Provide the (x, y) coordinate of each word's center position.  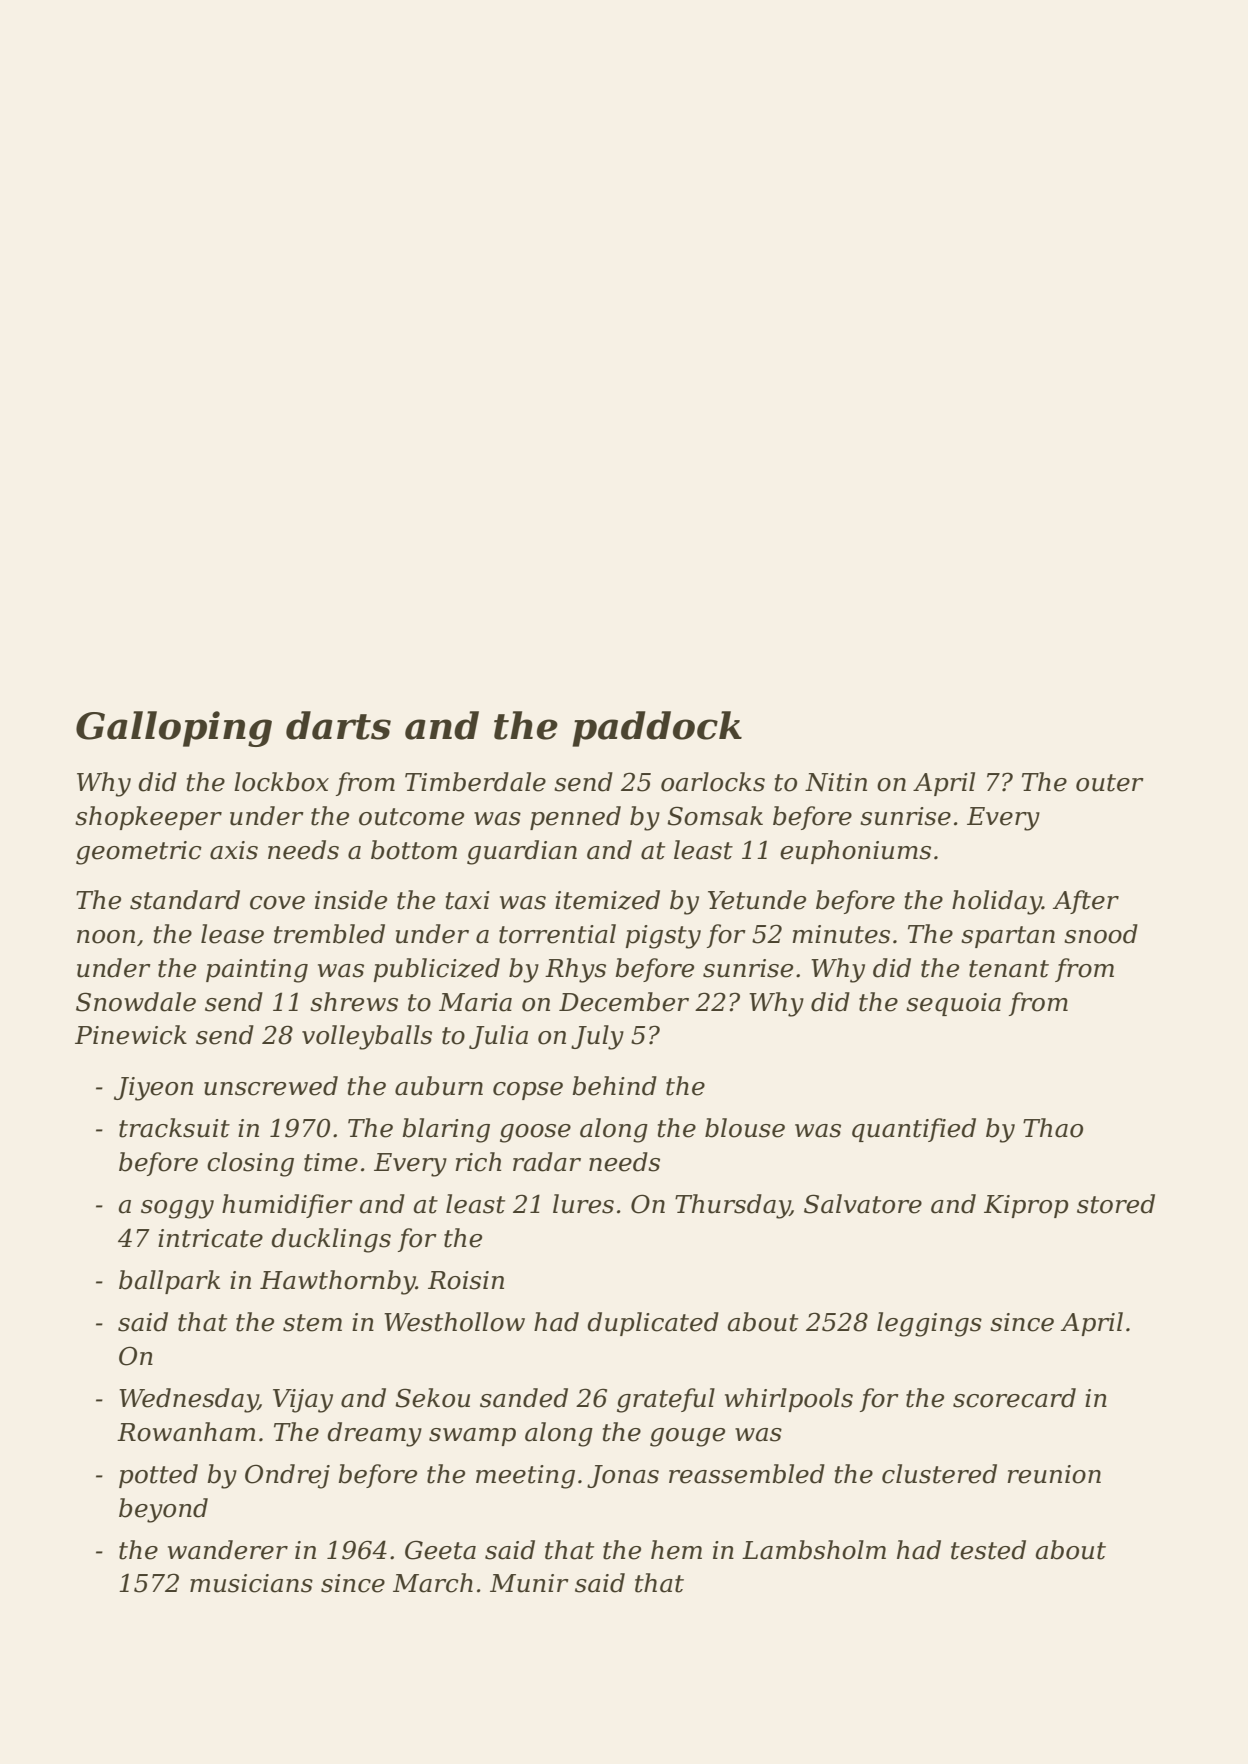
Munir (529, 1583)
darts (338, 725)
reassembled (747, 1474)
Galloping (174, 729)
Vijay (303, 1401)
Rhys (575, 970)
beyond (163, 1510)
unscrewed (271, 1086)
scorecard (1014, 1398)
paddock (657, 729)
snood (1101, 934)
